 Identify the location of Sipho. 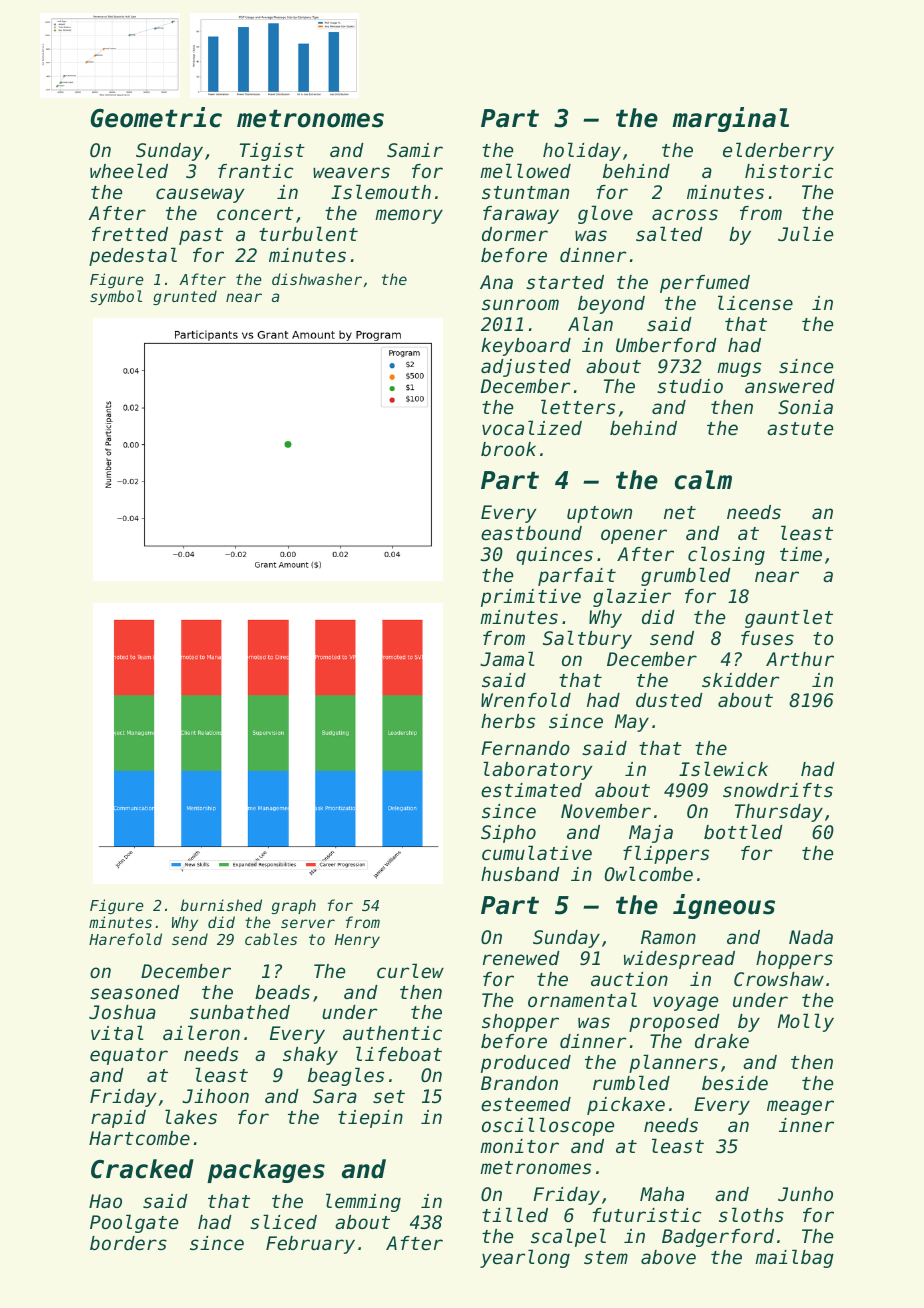
(508, 834).
